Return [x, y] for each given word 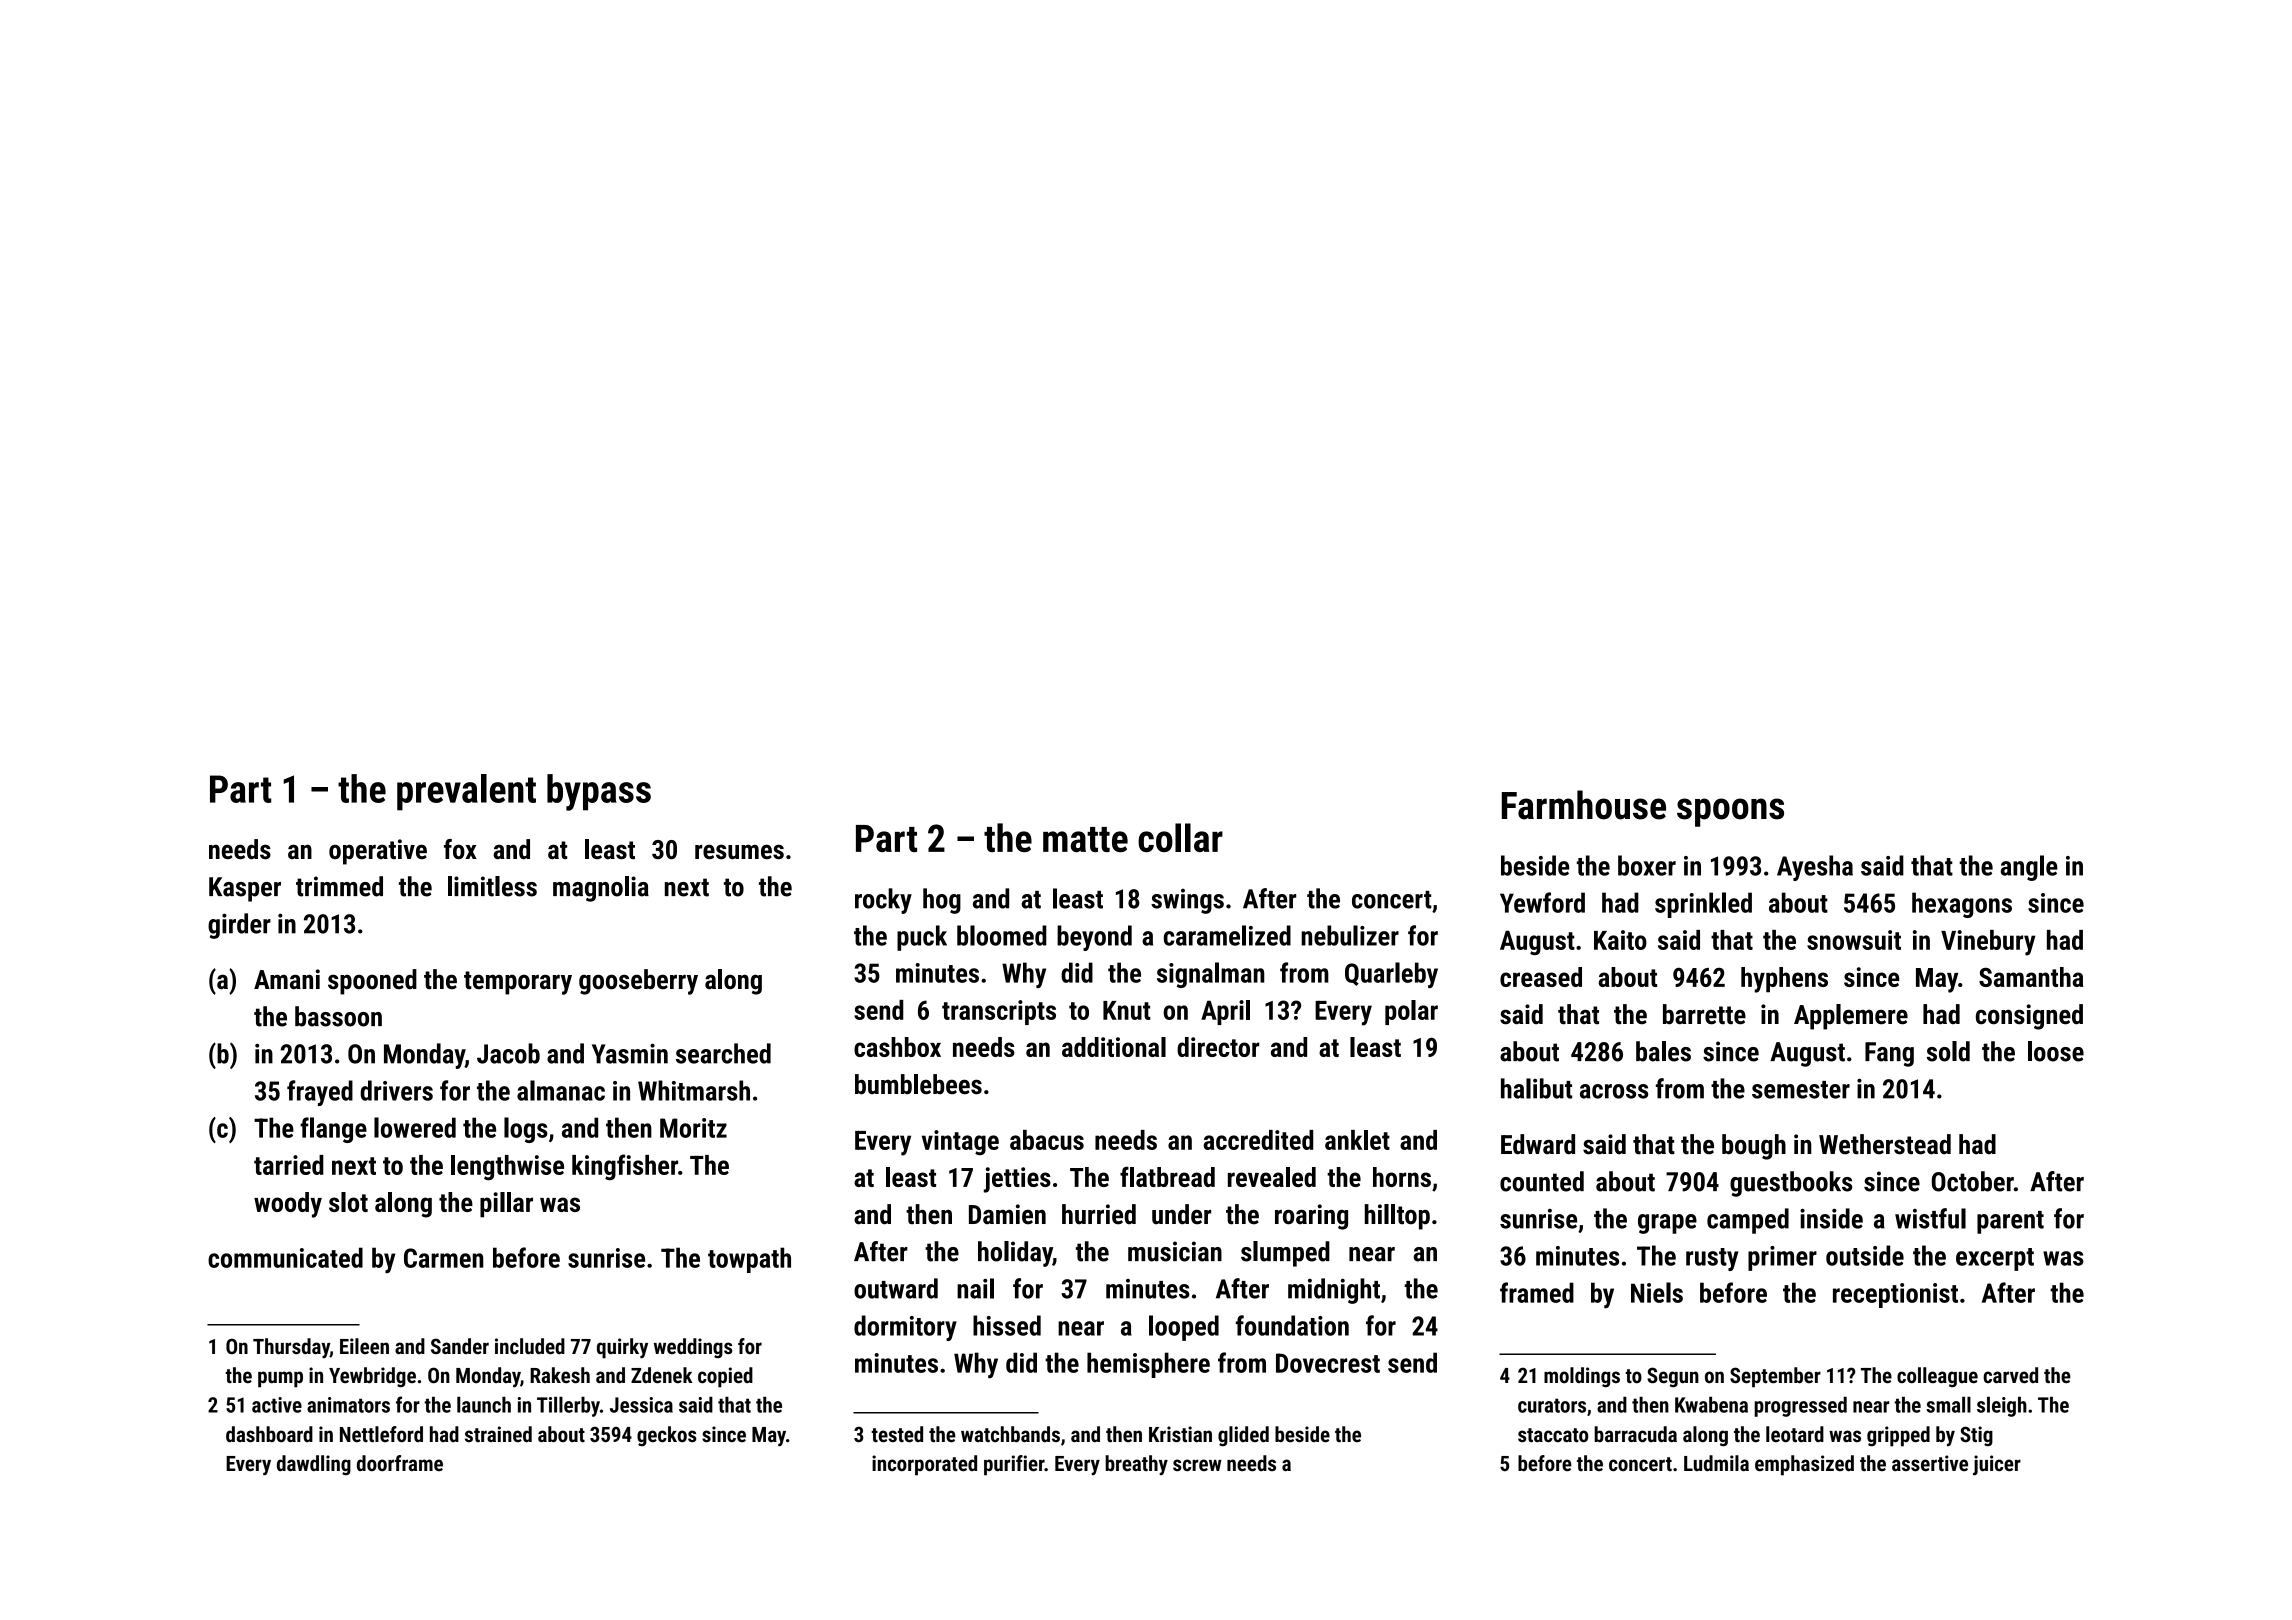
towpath [749, 1260]
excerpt [1995, 1259]
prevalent [466, 792]
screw [1197, 1465]
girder [239, 926]
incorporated [924, 1465]
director [1218, 1047]
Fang [1889, 1054]
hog [942, 901]
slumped [1285, 1254]
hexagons [1962, 905]
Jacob [508, 1053]
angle [2029, 868]
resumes [739, 851]
